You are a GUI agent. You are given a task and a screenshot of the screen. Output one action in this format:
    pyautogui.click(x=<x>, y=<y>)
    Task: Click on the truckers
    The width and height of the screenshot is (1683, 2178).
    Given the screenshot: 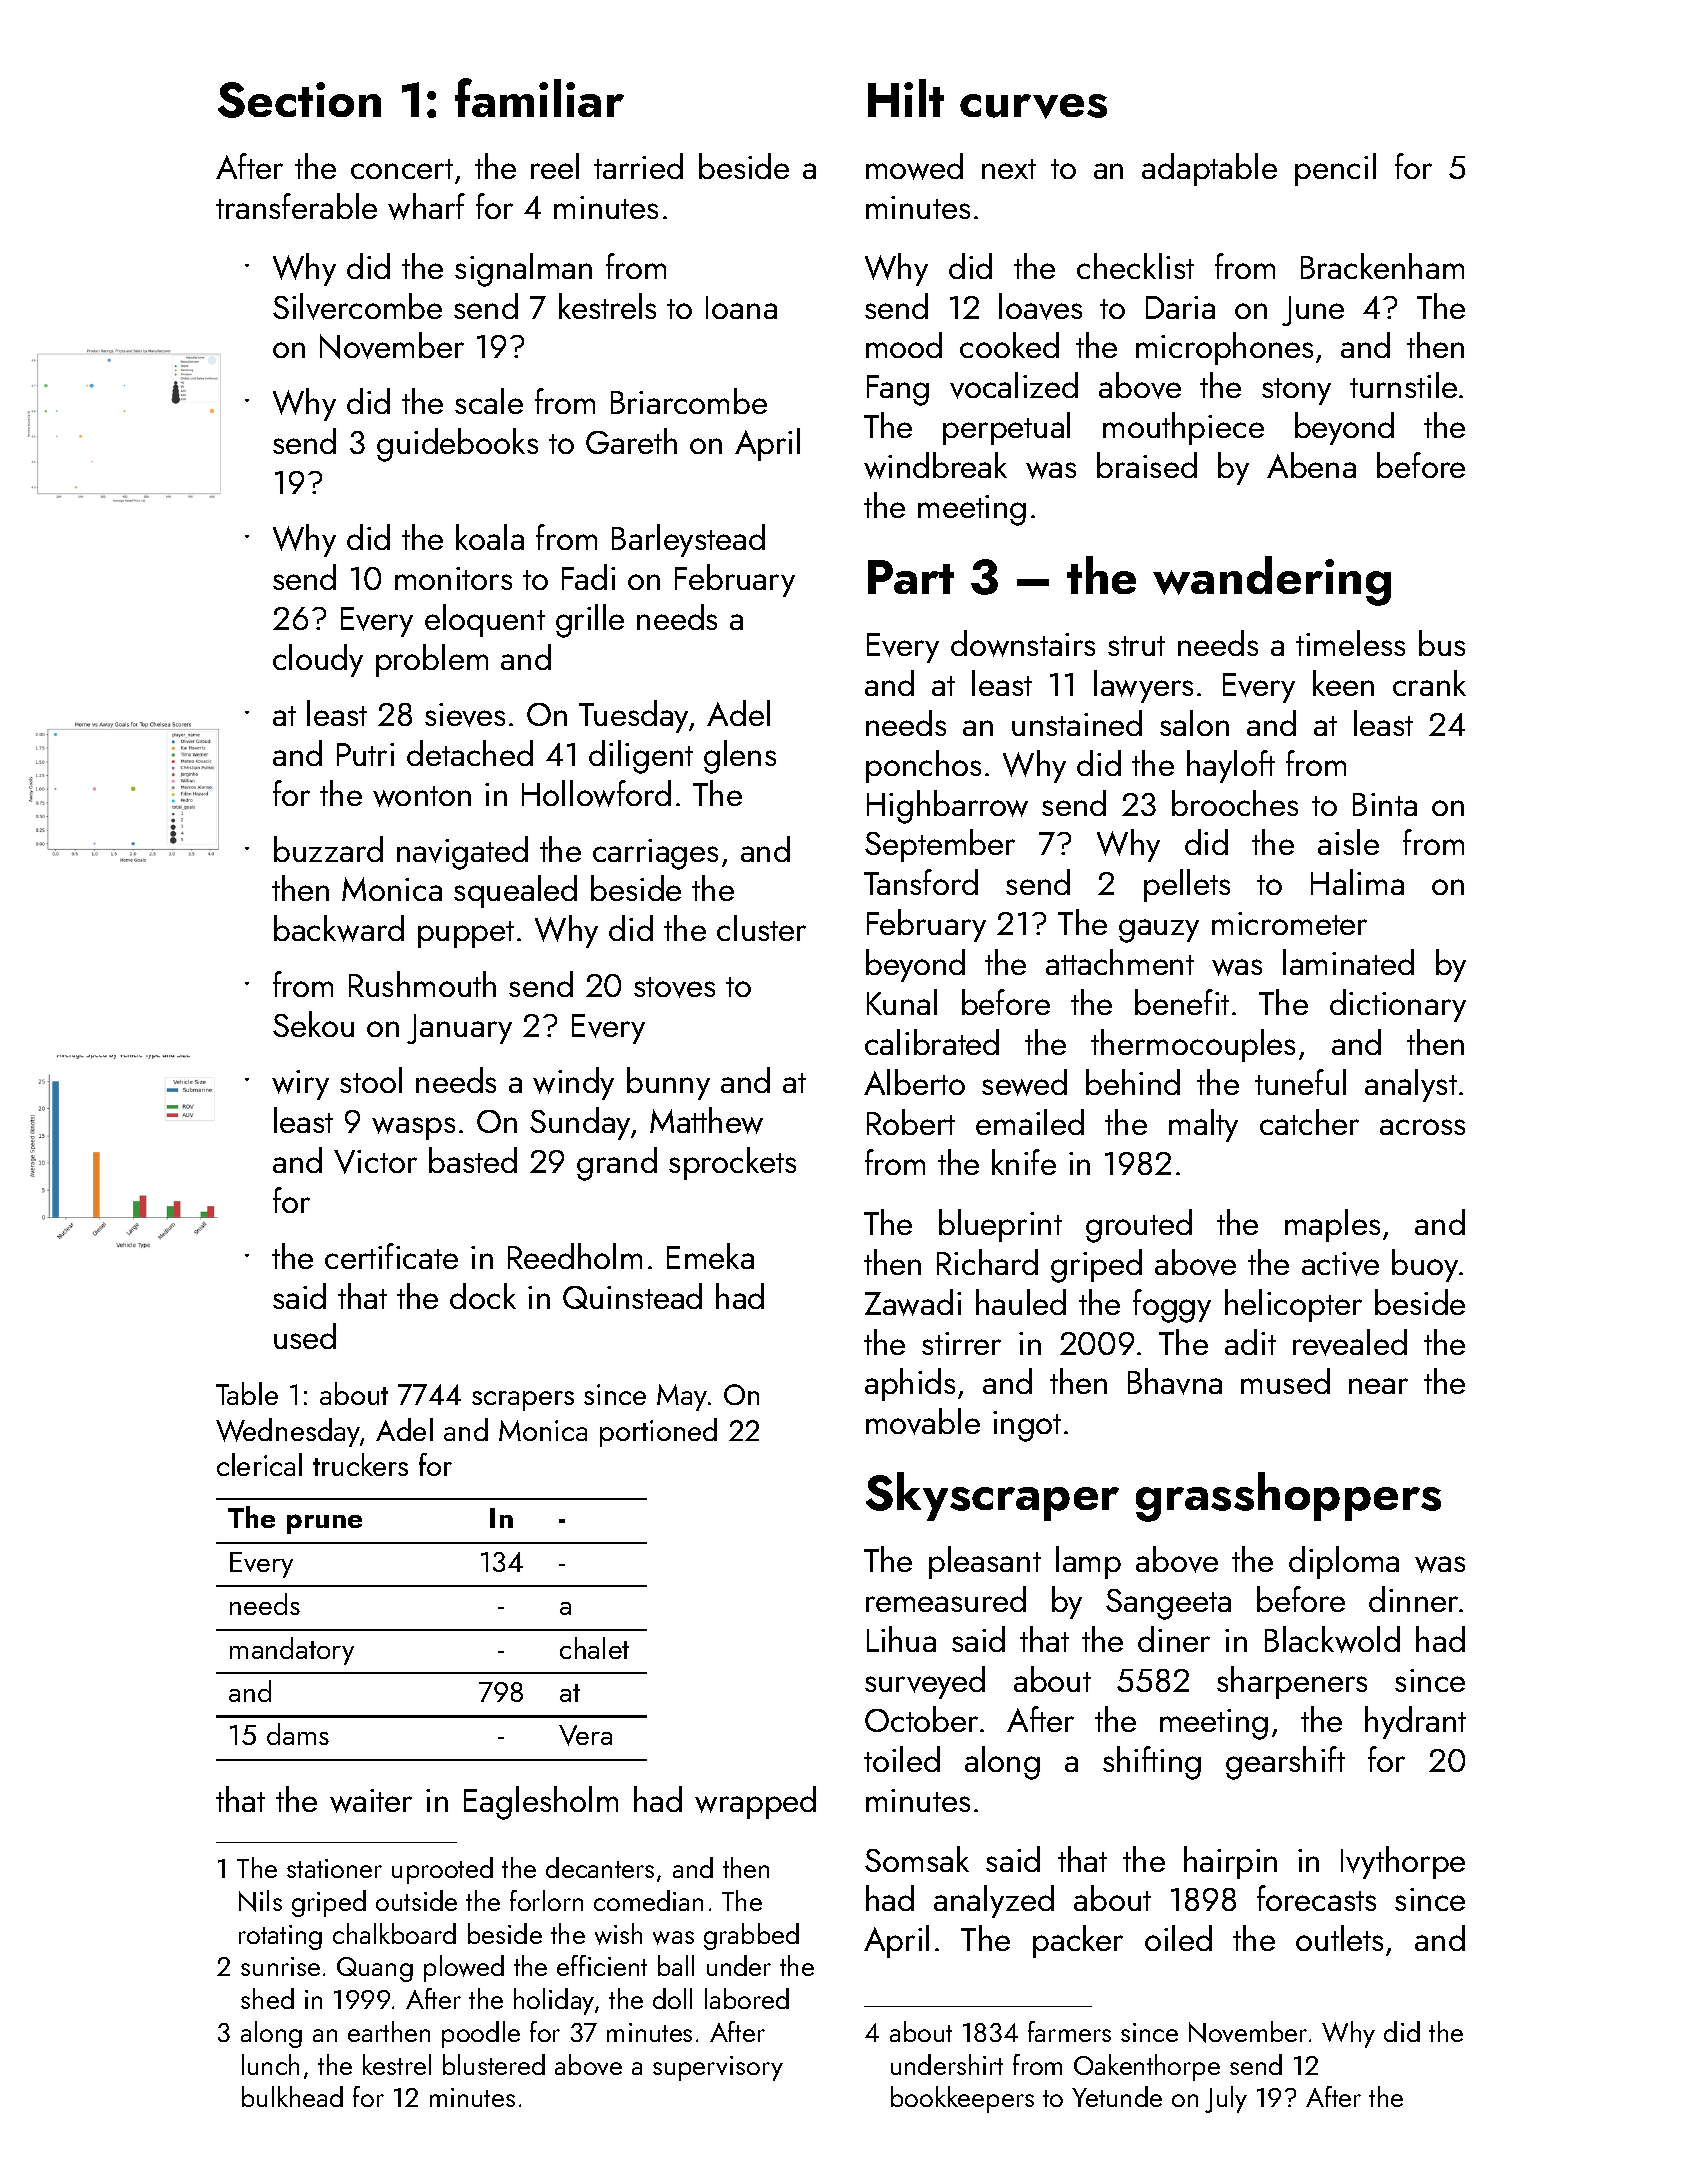 What is the action you would take?
    pyautogui.click(x=360, y=1464)
